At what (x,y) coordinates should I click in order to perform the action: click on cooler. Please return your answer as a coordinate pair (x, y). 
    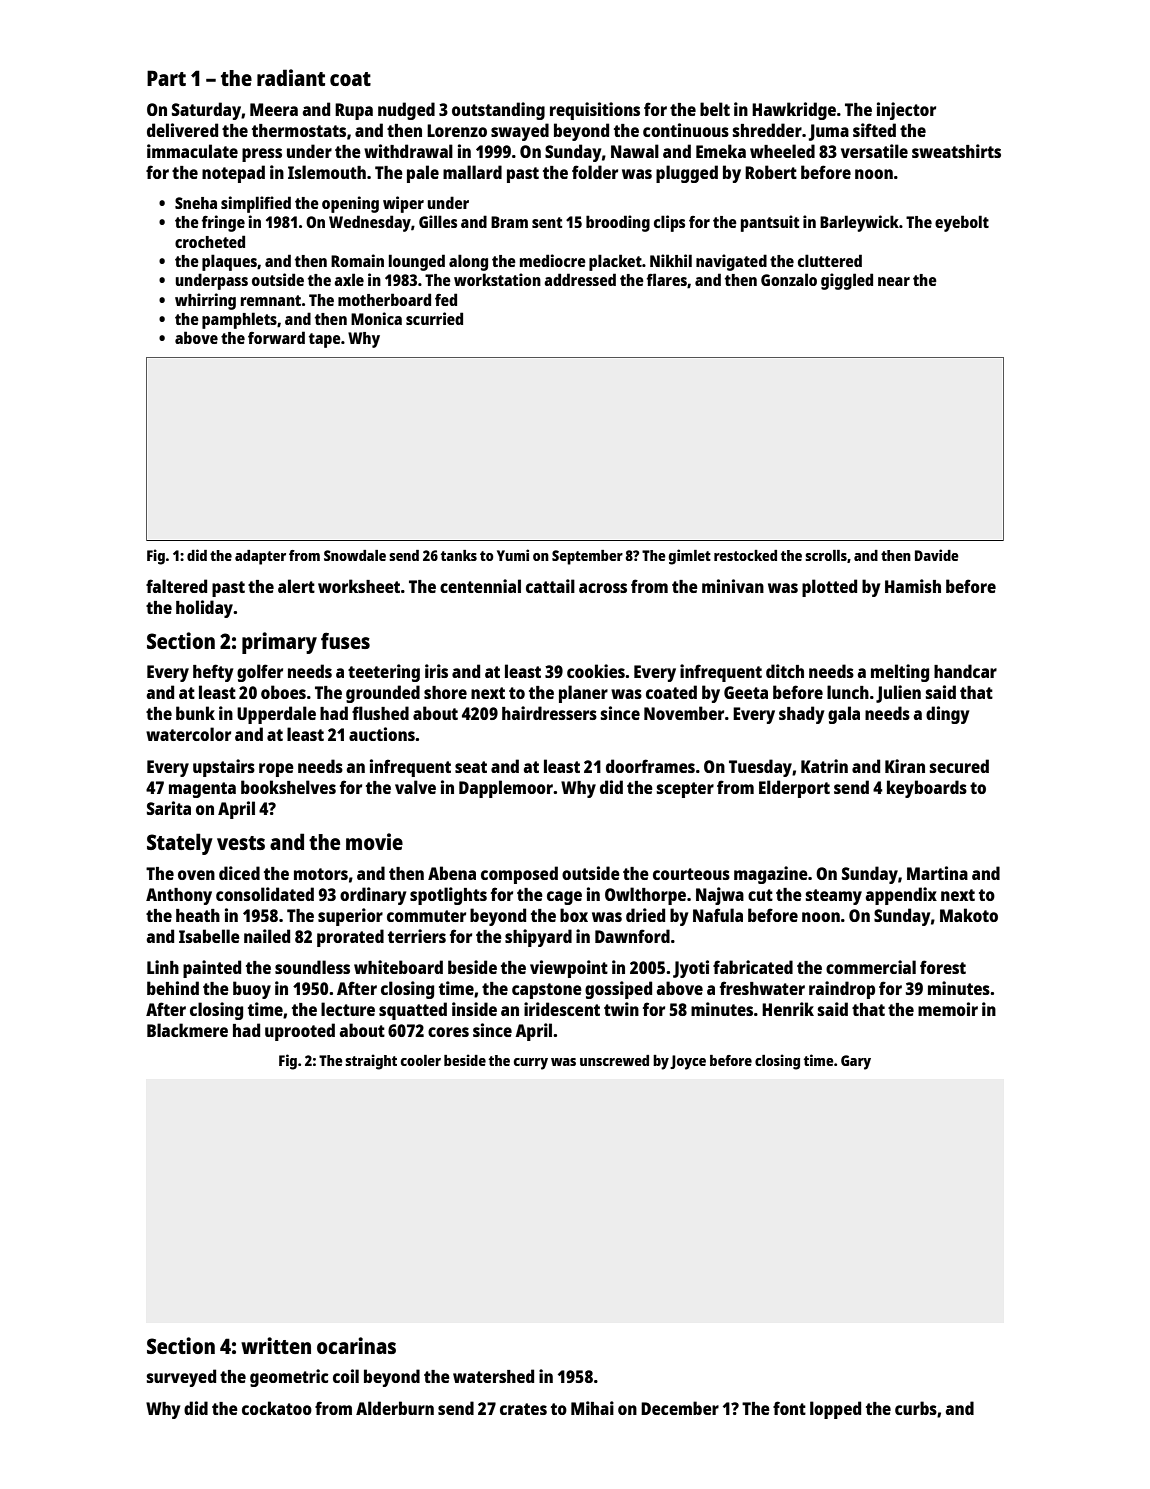
    Looking at the image, I should click on (421, 1060).
